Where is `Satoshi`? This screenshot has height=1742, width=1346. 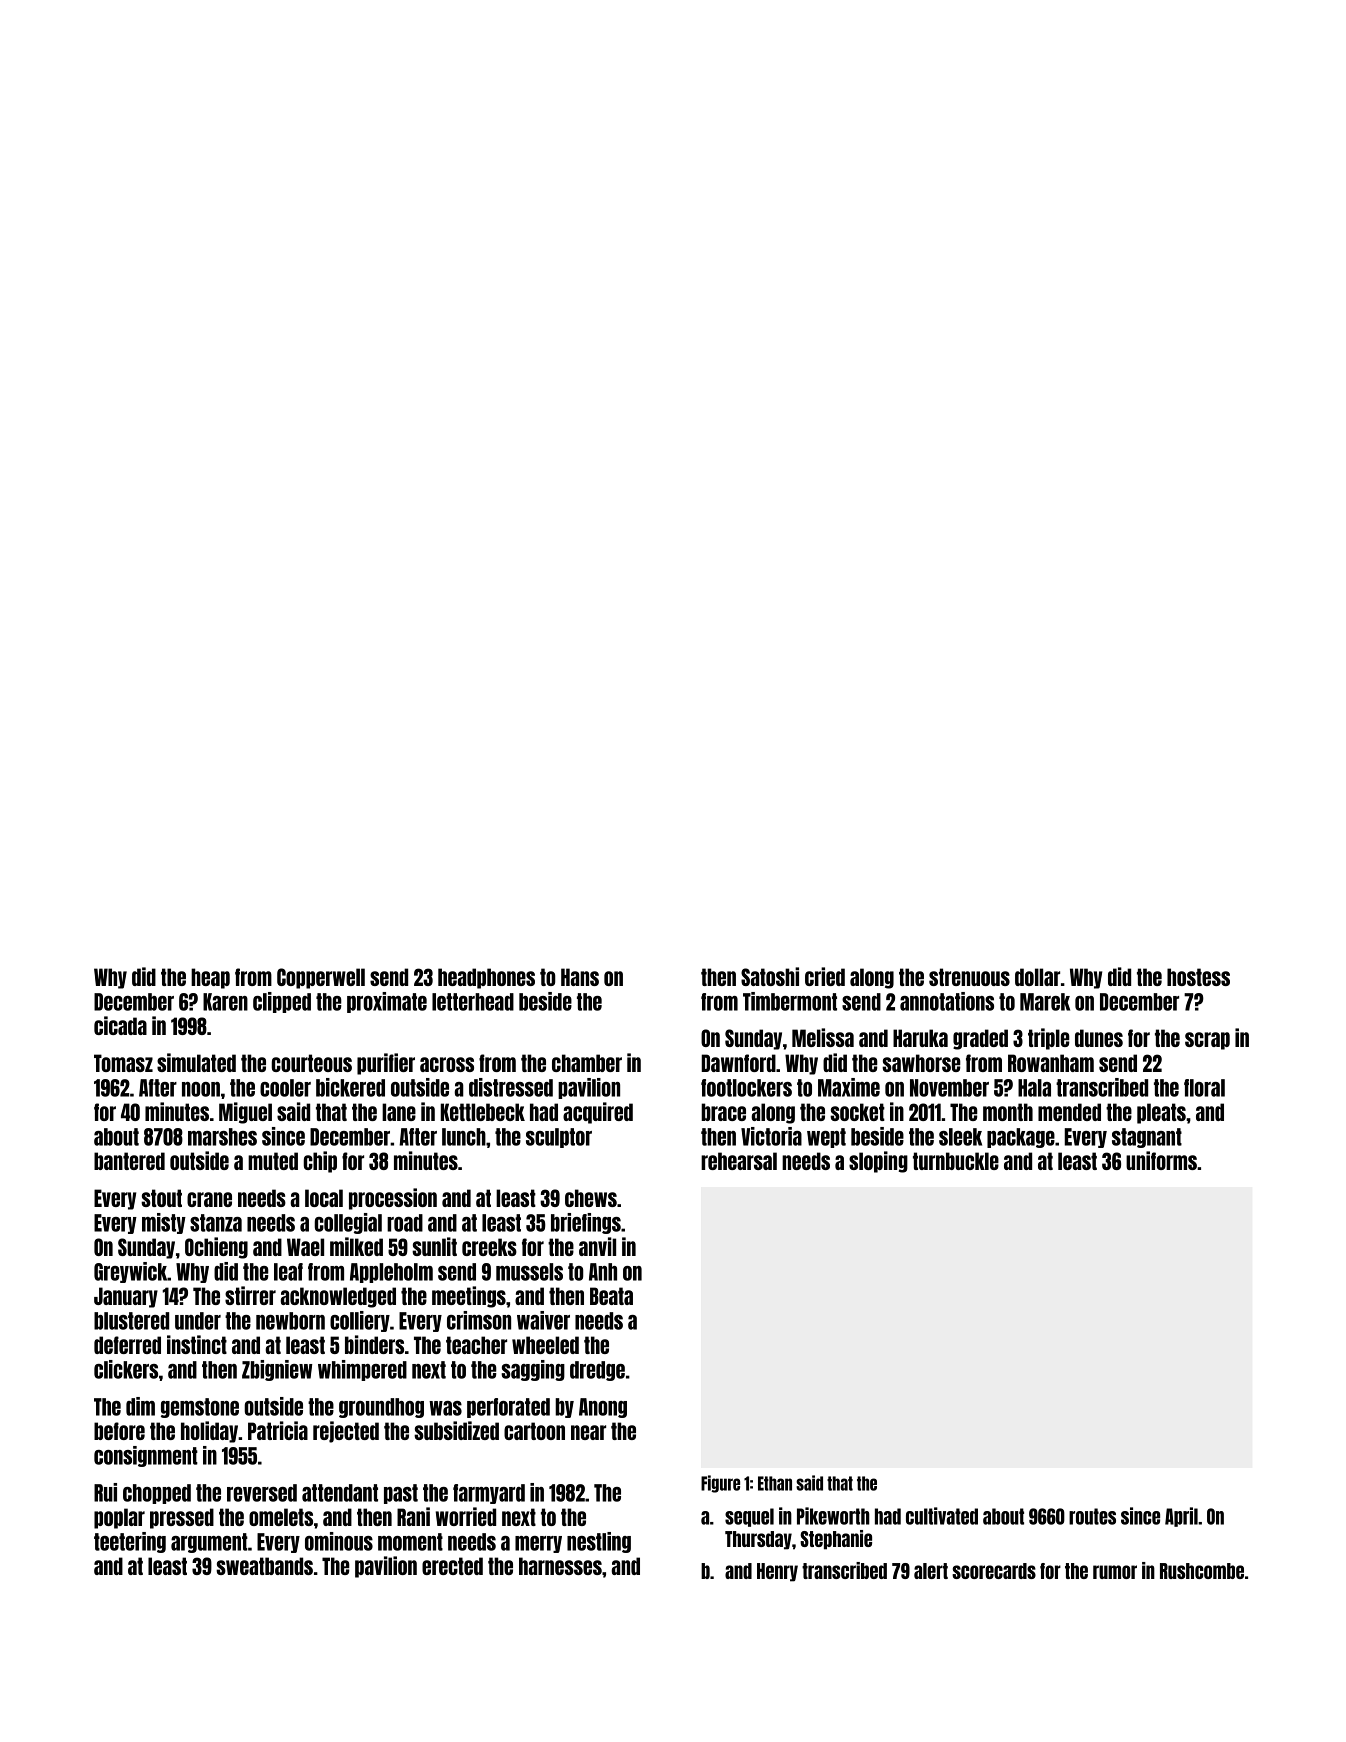
Satoshi is located at coordinates (770, 976).
